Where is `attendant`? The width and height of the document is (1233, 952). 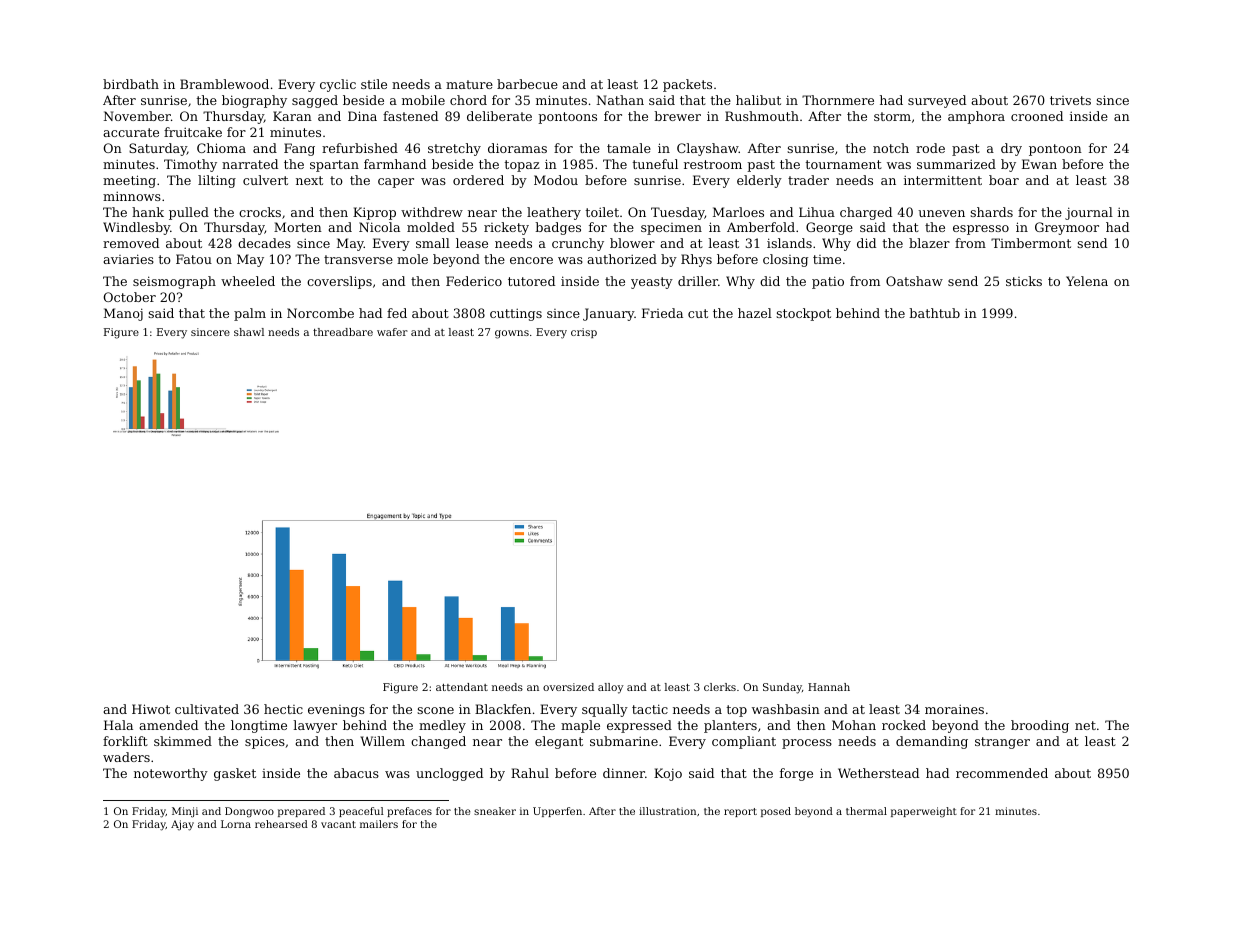
attendant is located at coordinates (462, 687).
